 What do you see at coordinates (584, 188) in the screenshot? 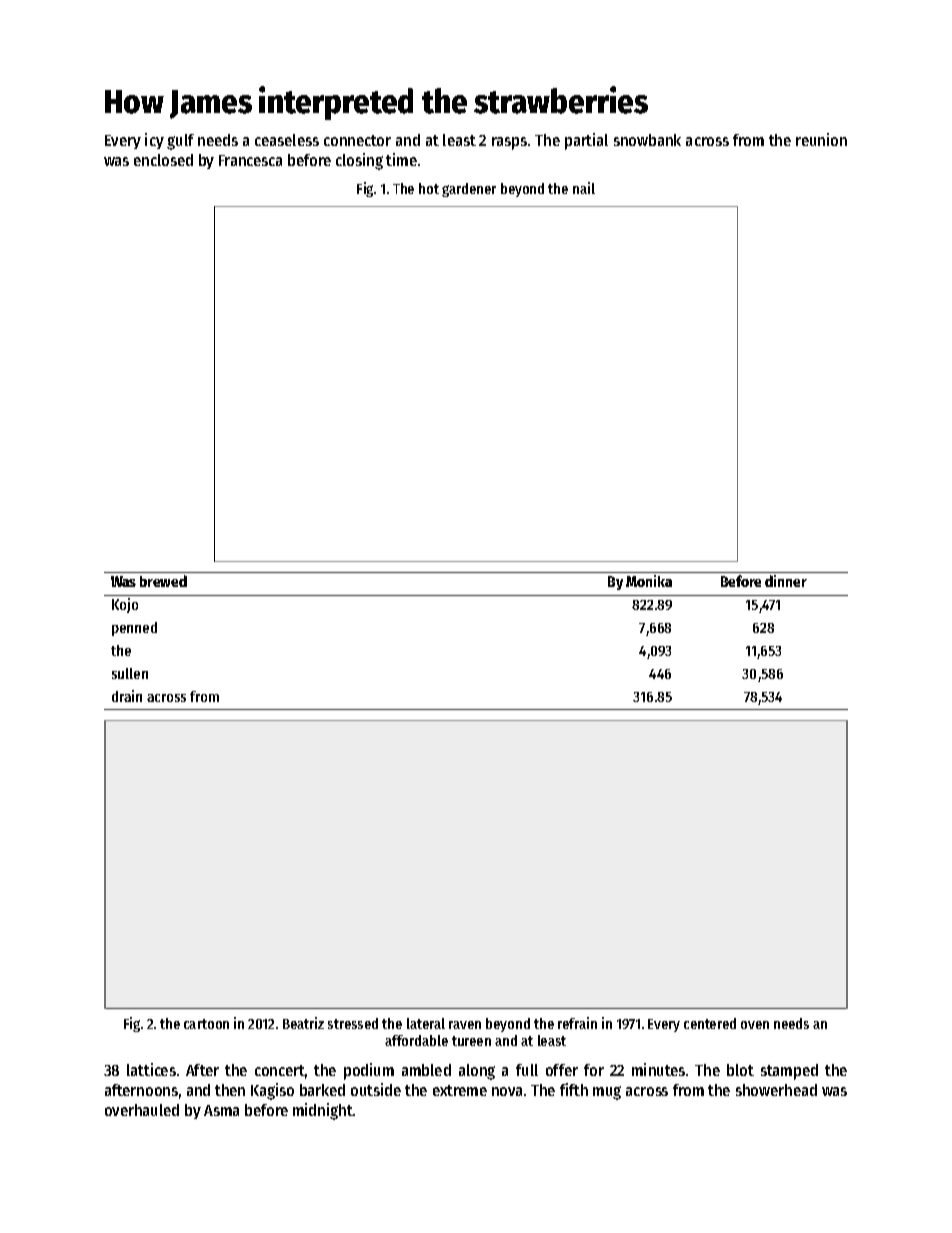
I see `nail` at bounding box center [584, 188].
